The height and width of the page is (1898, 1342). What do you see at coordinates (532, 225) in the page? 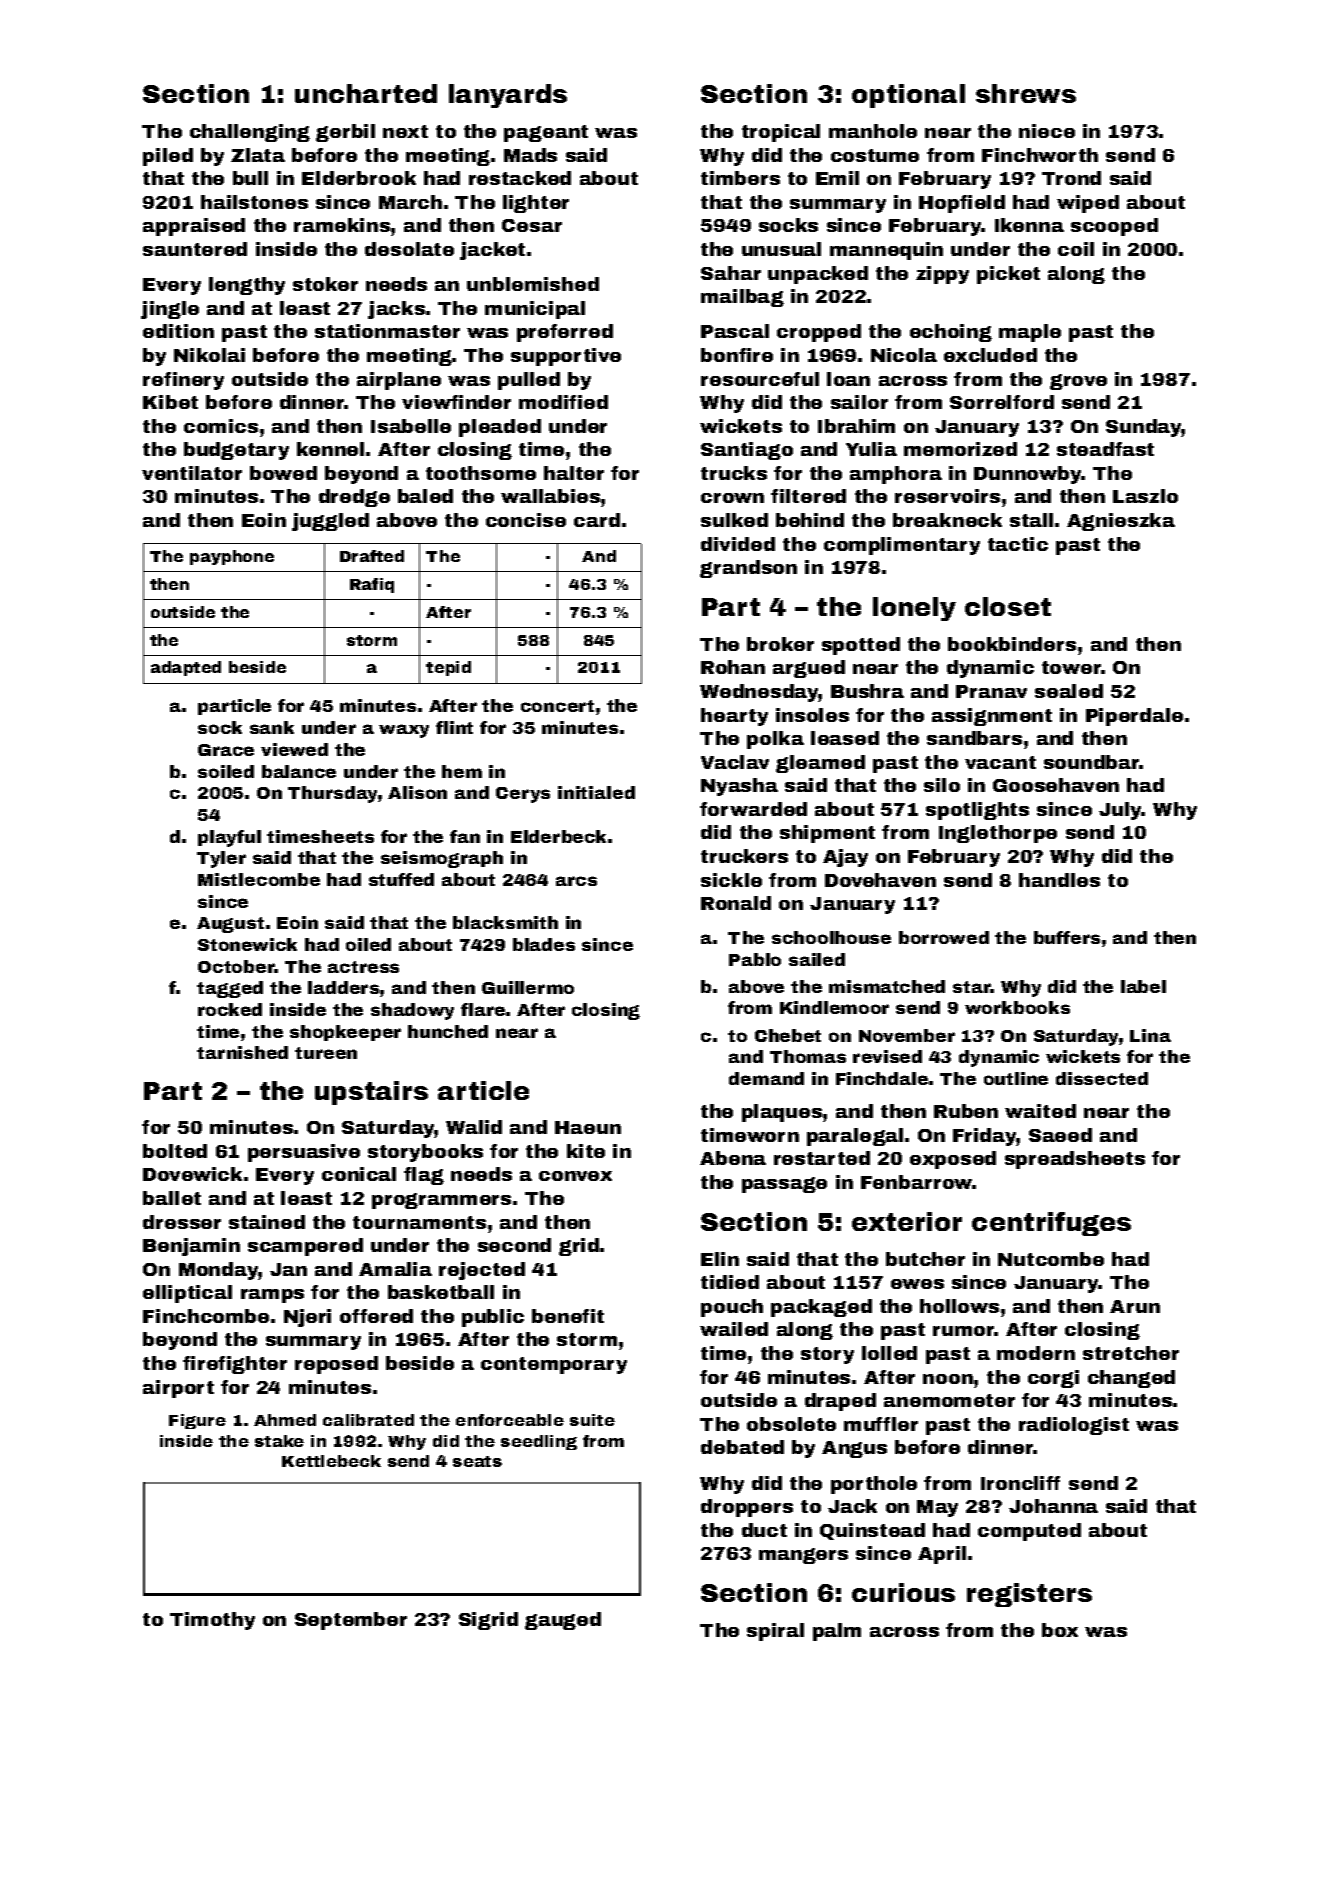
I see `Cesar` at bounding box center [532, 225].
